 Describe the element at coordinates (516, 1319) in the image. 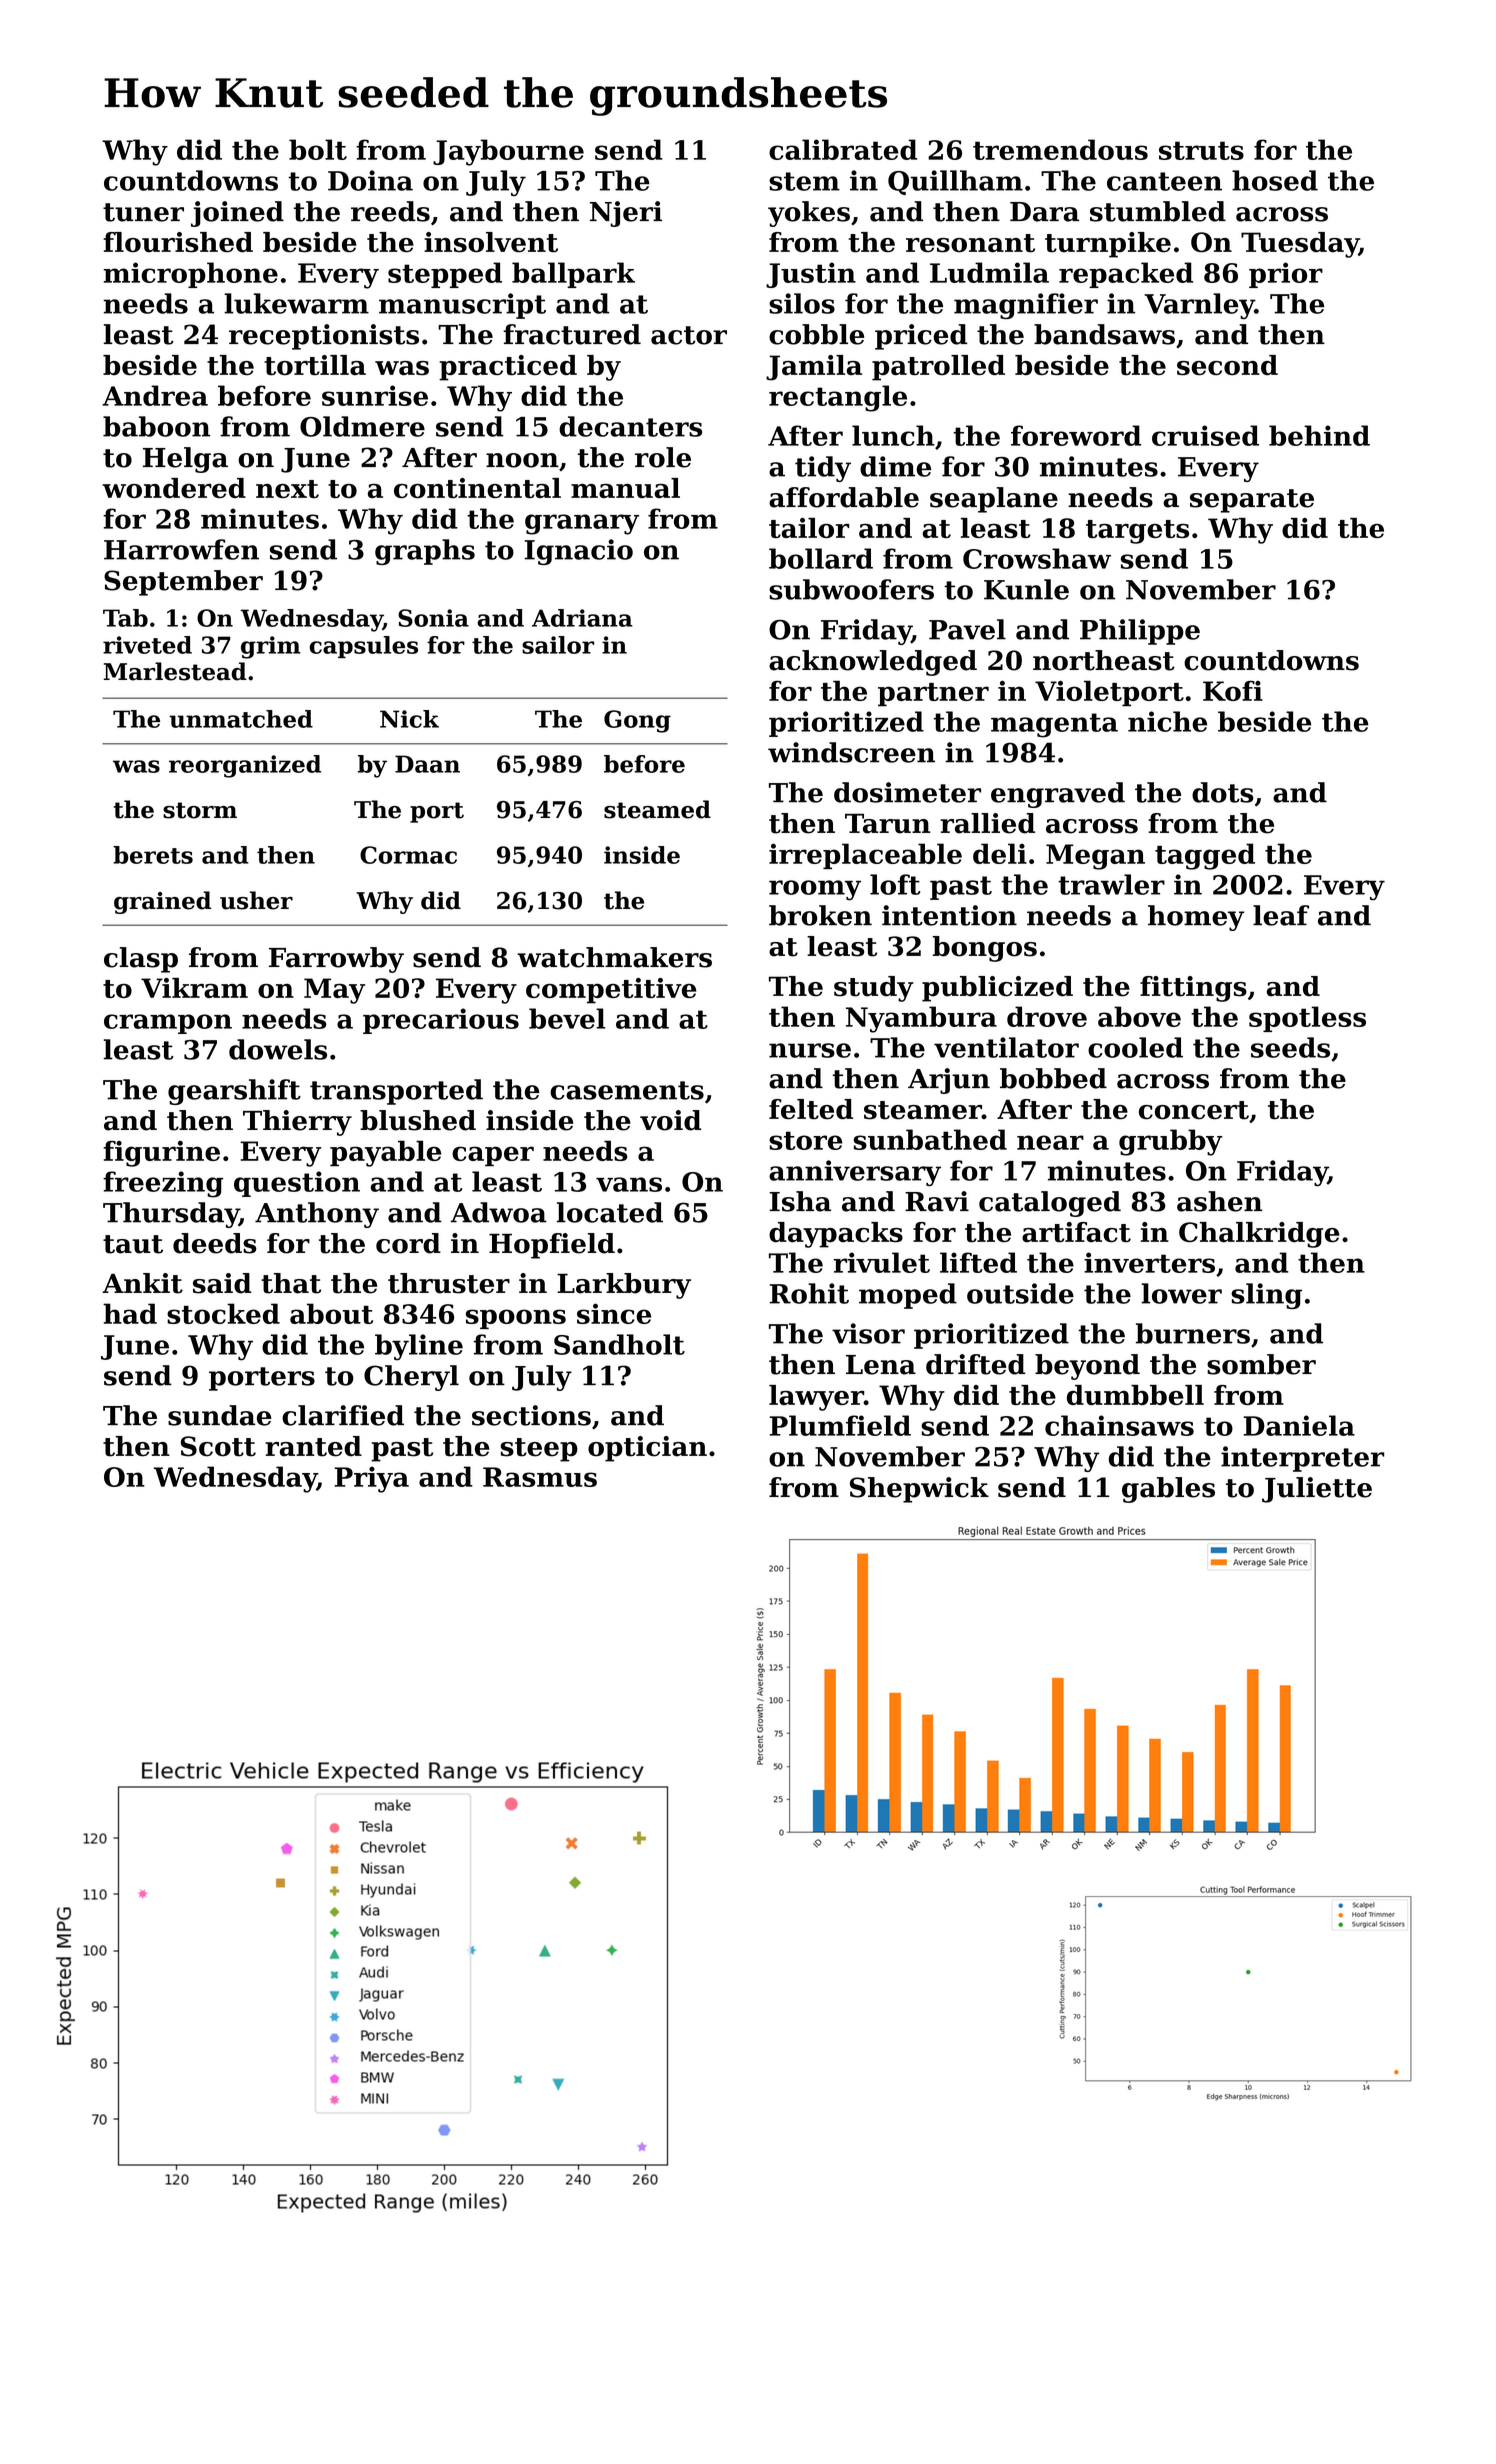

I see `spoons` at that location.
